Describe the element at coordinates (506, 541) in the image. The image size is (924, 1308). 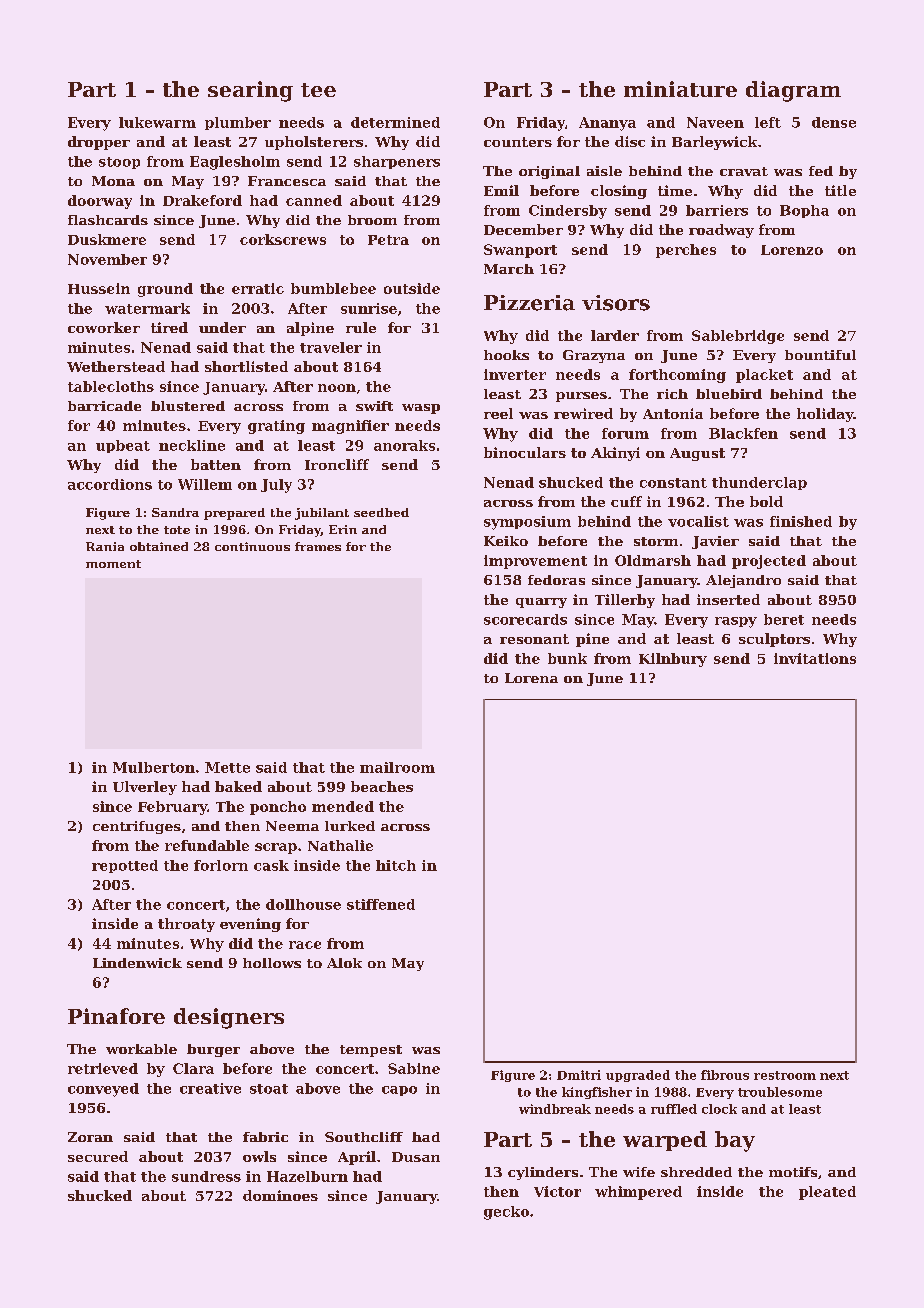
I see `Keiko` at that location.
